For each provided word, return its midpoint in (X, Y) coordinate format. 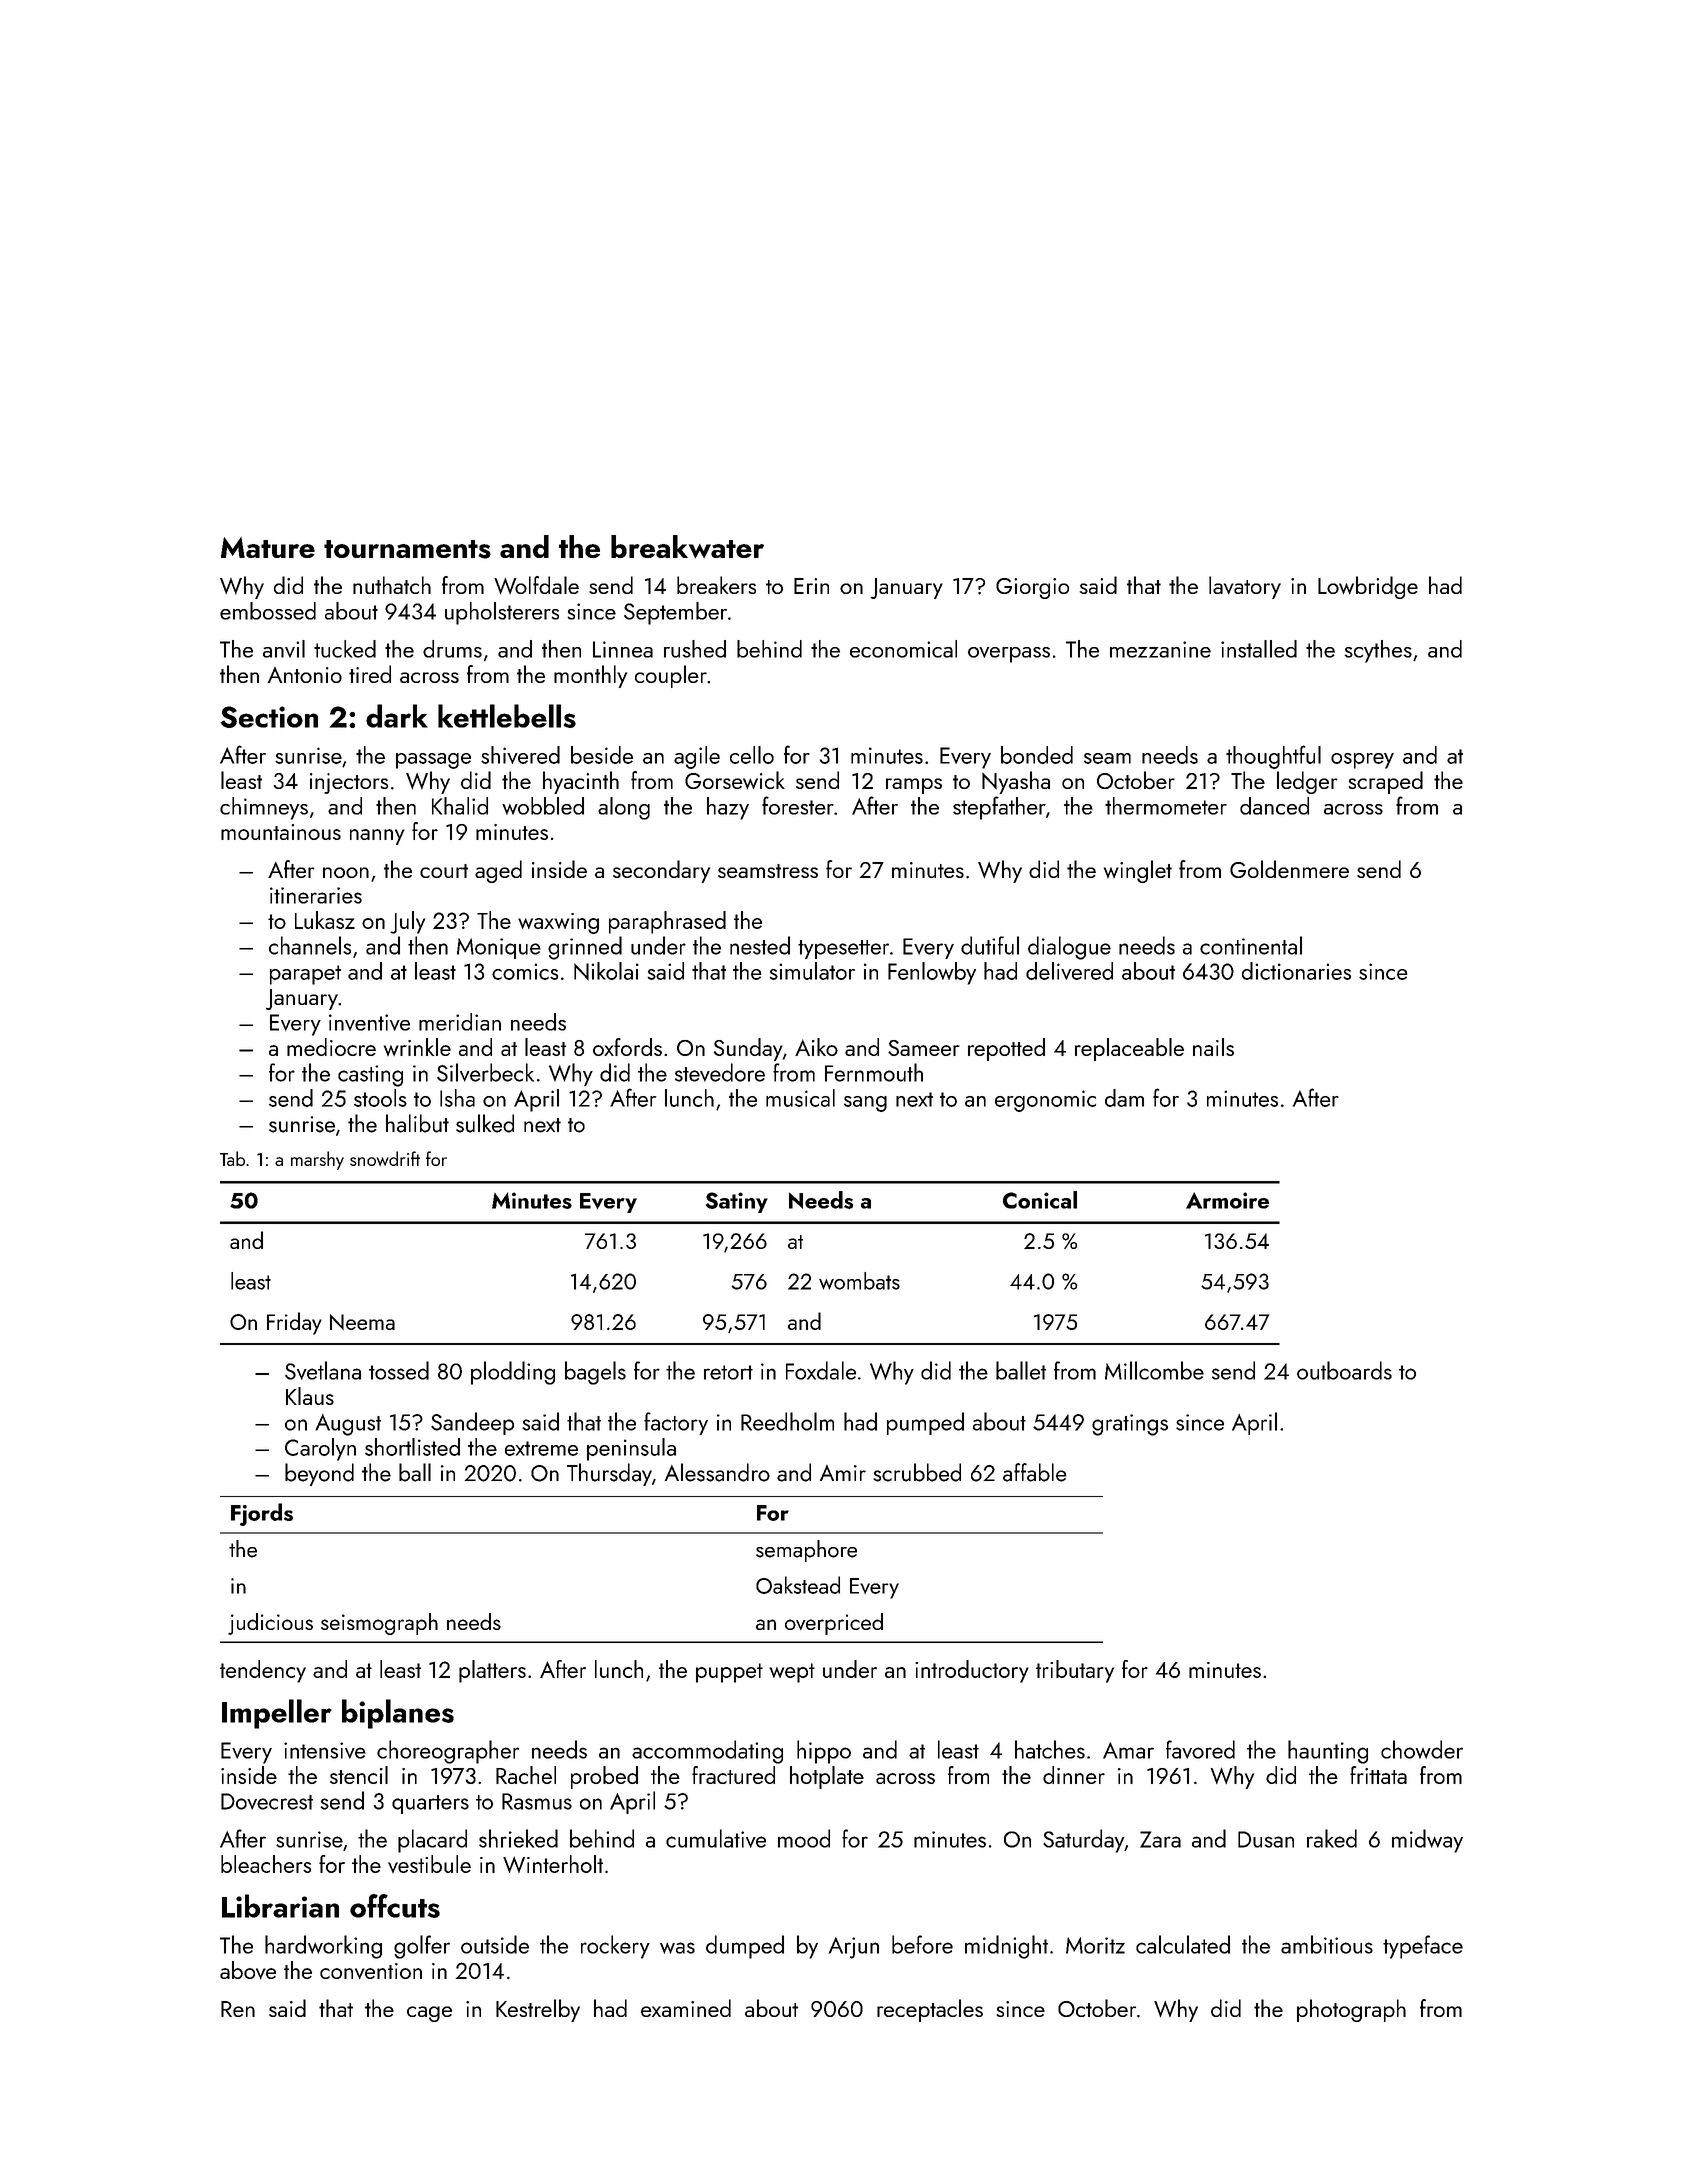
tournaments (407, 549)
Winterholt (553, 1864)
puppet (729, 1673)
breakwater (687, 546)
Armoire (1227, 1200)
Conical (1040, 1200)
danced (1274, 806)
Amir (843, 1473)
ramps (914, 786)
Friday (294, 1323)
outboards (1344, 1370)
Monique (499, 948)
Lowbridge (1368, 587)
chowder (1422, 1749)
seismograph (379, 1624)
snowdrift (385, 1158)
